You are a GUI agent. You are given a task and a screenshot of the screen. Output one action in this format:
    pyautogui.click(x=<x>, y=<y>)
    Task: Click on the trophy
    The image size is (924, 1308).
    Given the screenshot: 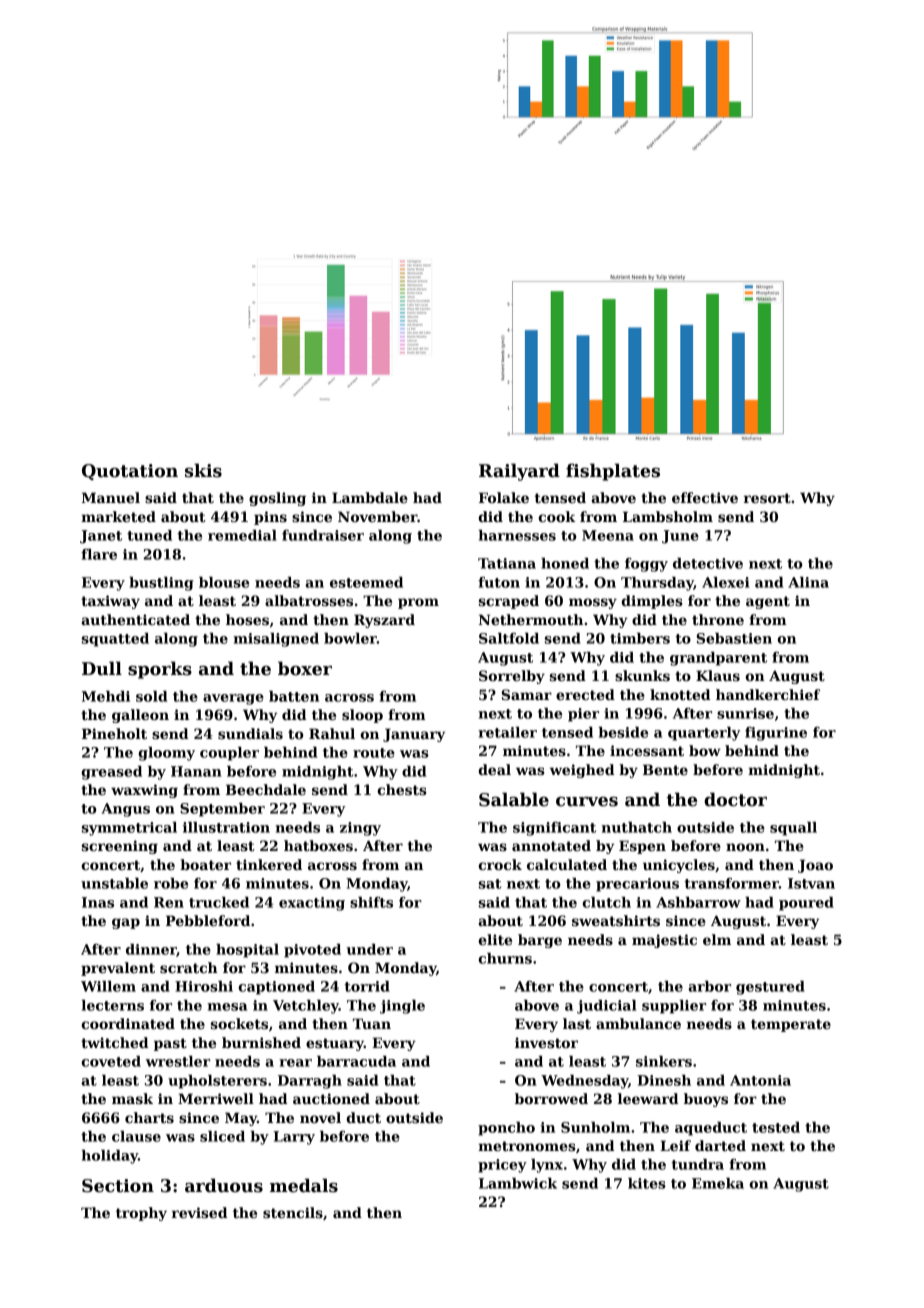 What is the action you would take?
    pyautogui.click(x=141, y=1214)
